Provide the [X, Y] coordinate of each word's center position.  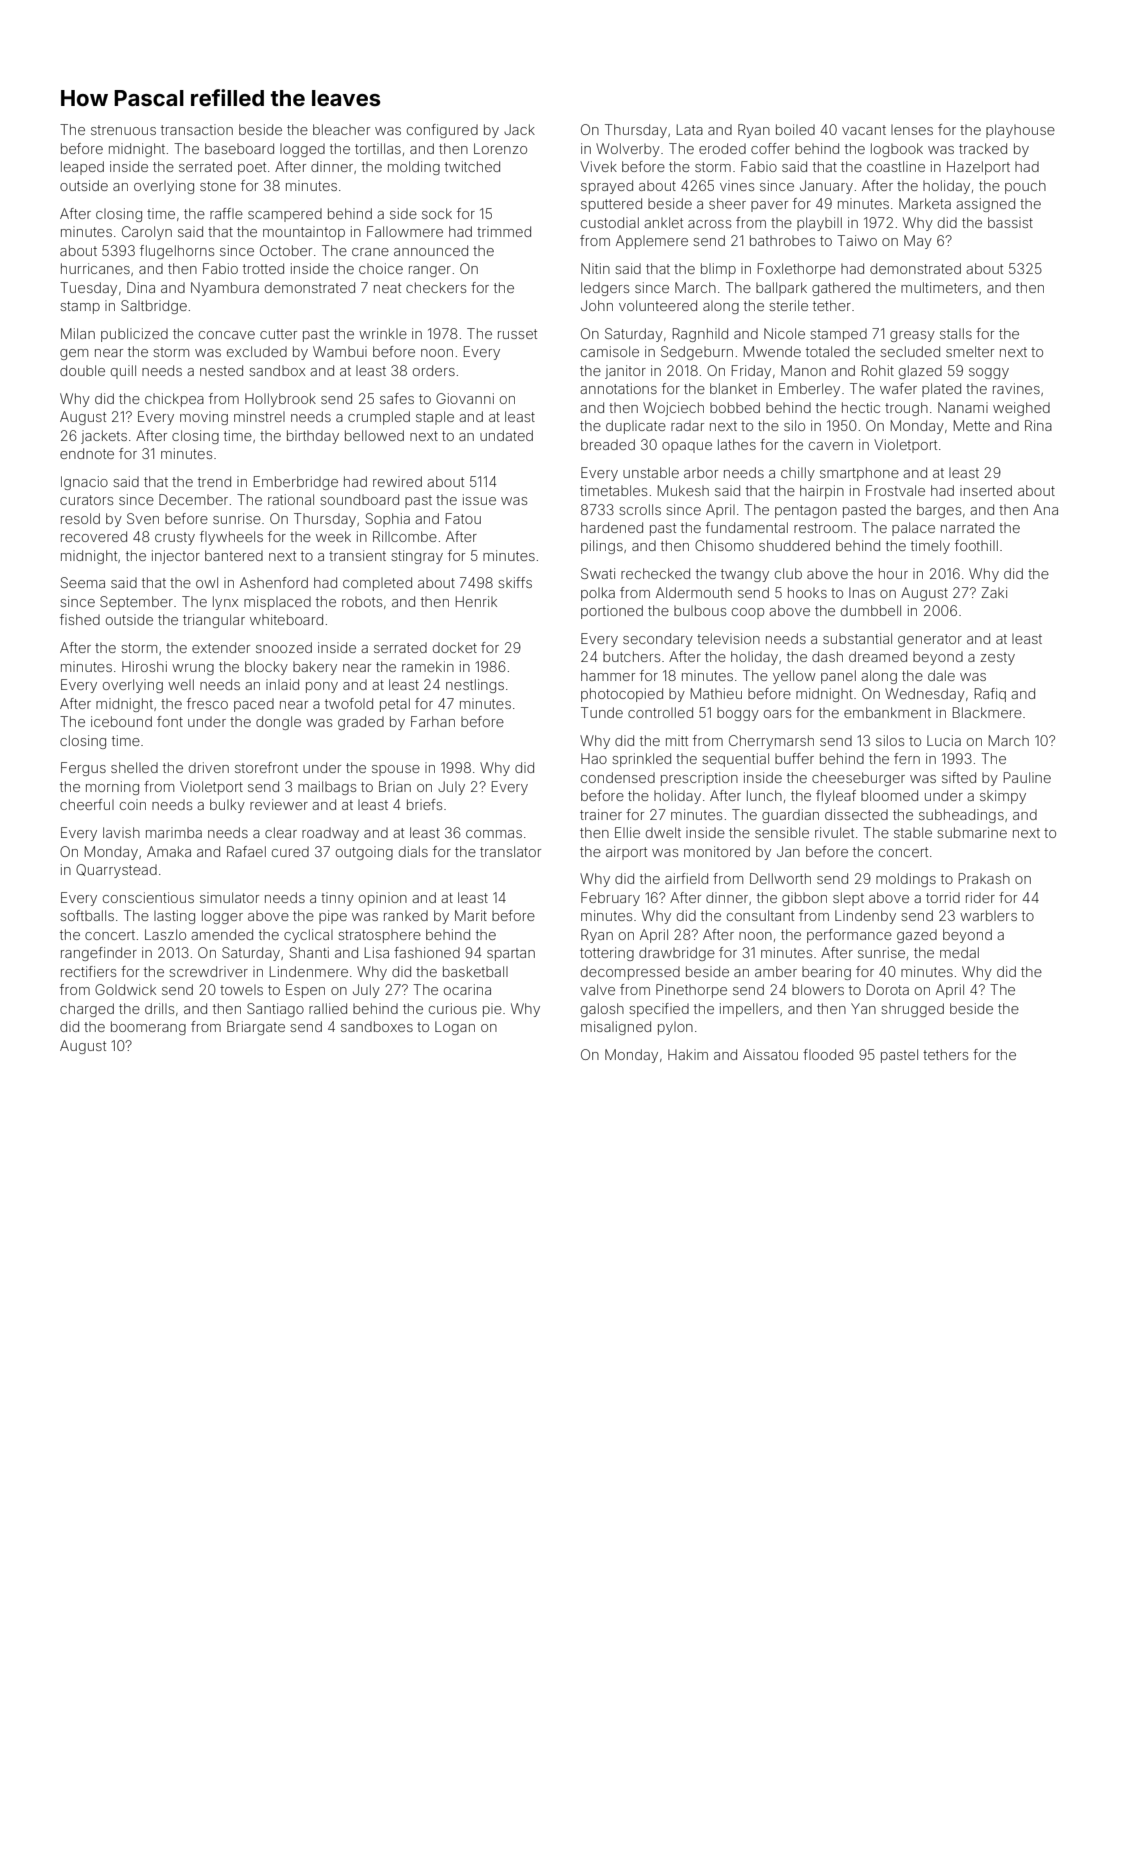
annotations [618, 388]
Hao [594, 758]
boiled [795, 129]
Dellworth [780, 878]
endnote [87, 453]
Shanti [309, 952]
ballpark [781, 289]
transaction [197, 129]
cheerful [87, 804]
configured [442, 131]
